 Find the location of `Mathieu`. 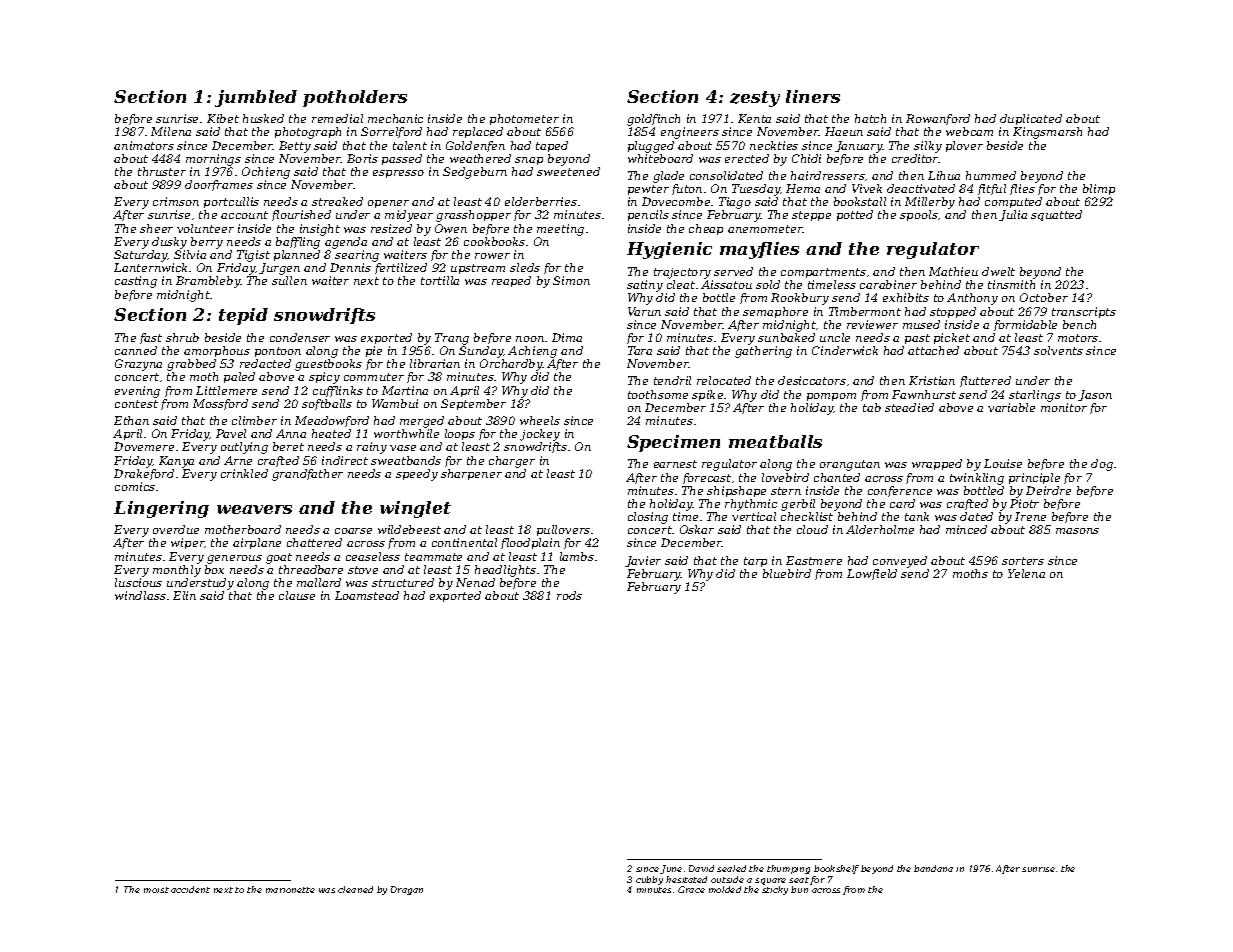

Mathieu is located at coordinates (953, 271).
